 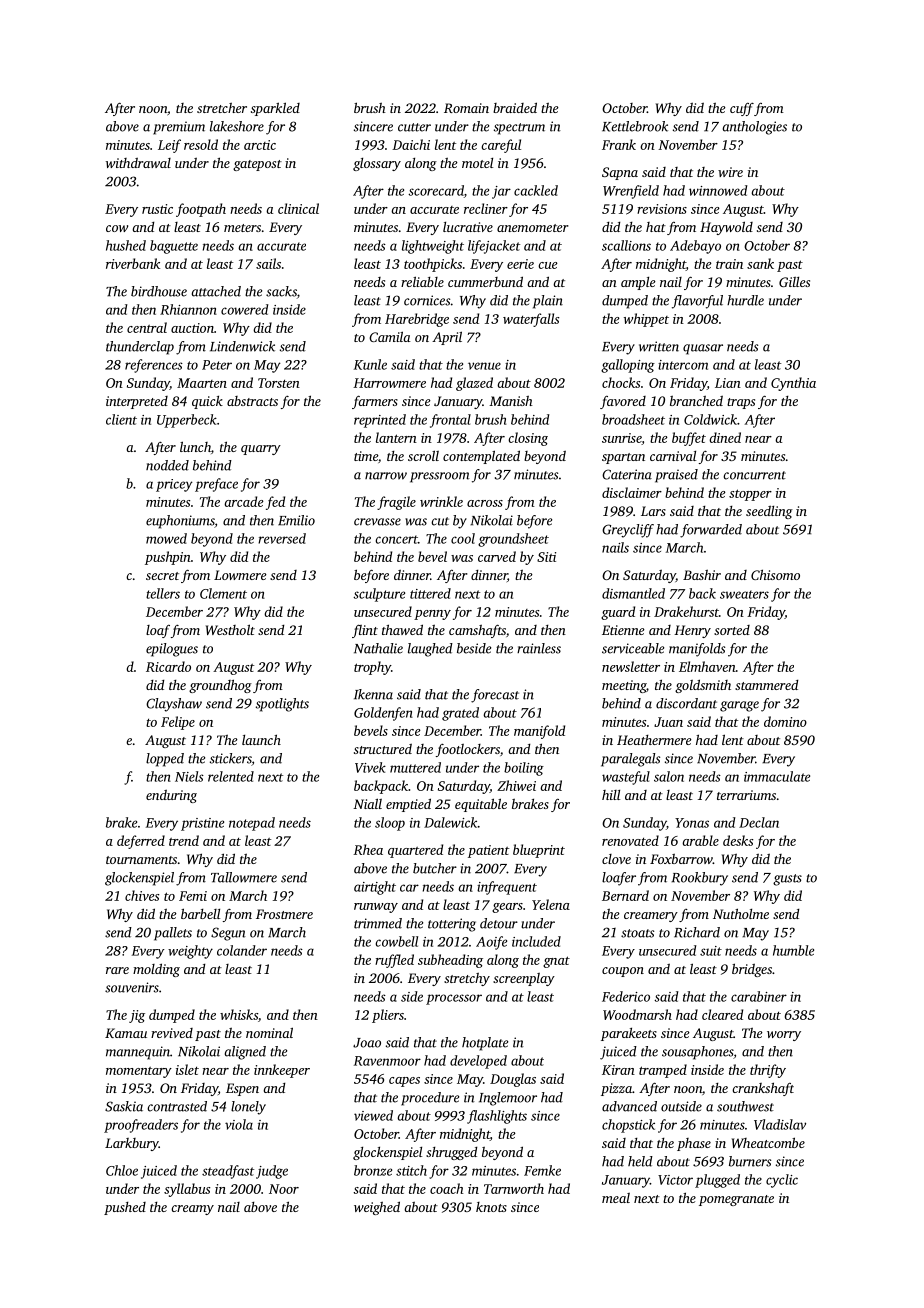 I want to click on pushpin, so click(x=168, y=558).
